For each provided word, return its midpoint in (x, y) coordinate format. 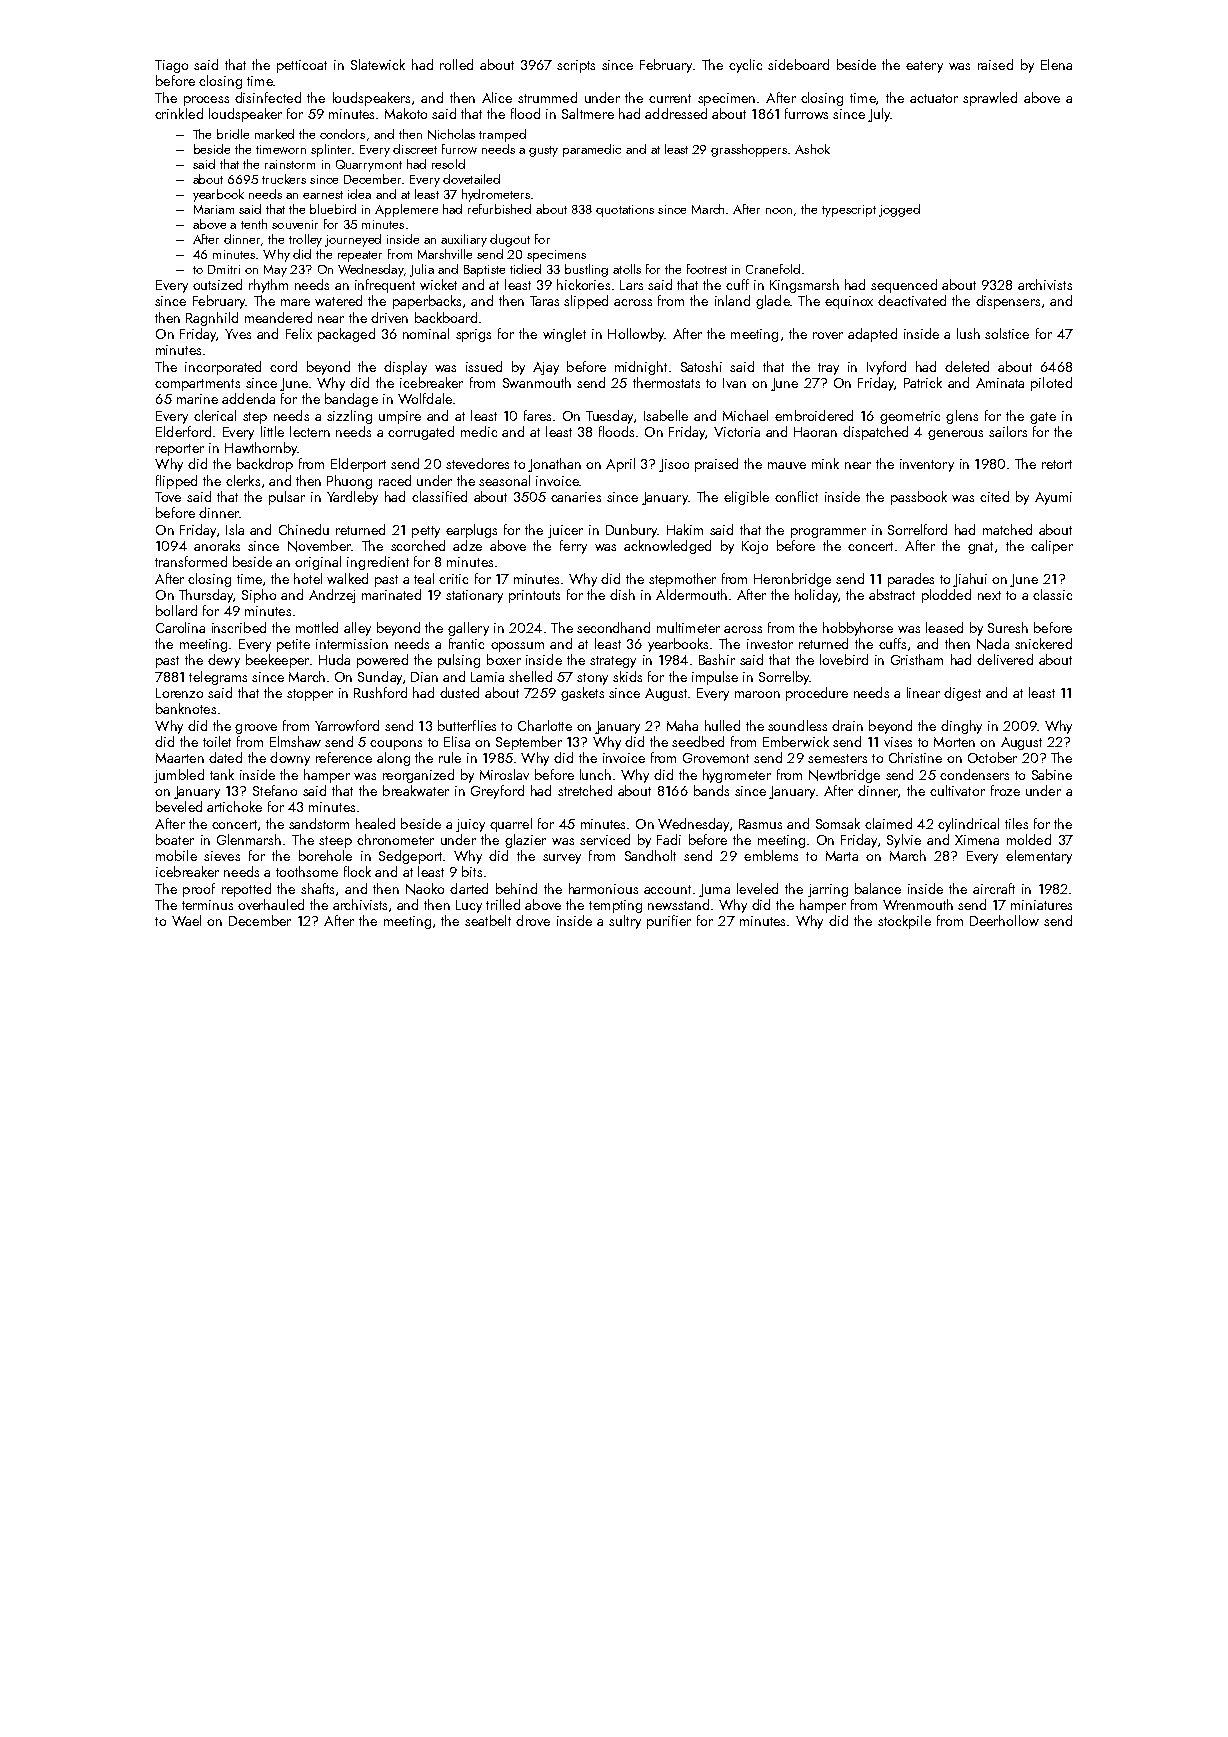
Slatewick (378, 64)
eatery (924, 67)
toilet (217, 741)
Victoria (737, 432)
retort (1057, 464)
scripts (576, 66)
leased (944, 627)
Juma (714, 890)
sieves (222, 856)
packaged (346, 335)
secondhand (613, 627)
